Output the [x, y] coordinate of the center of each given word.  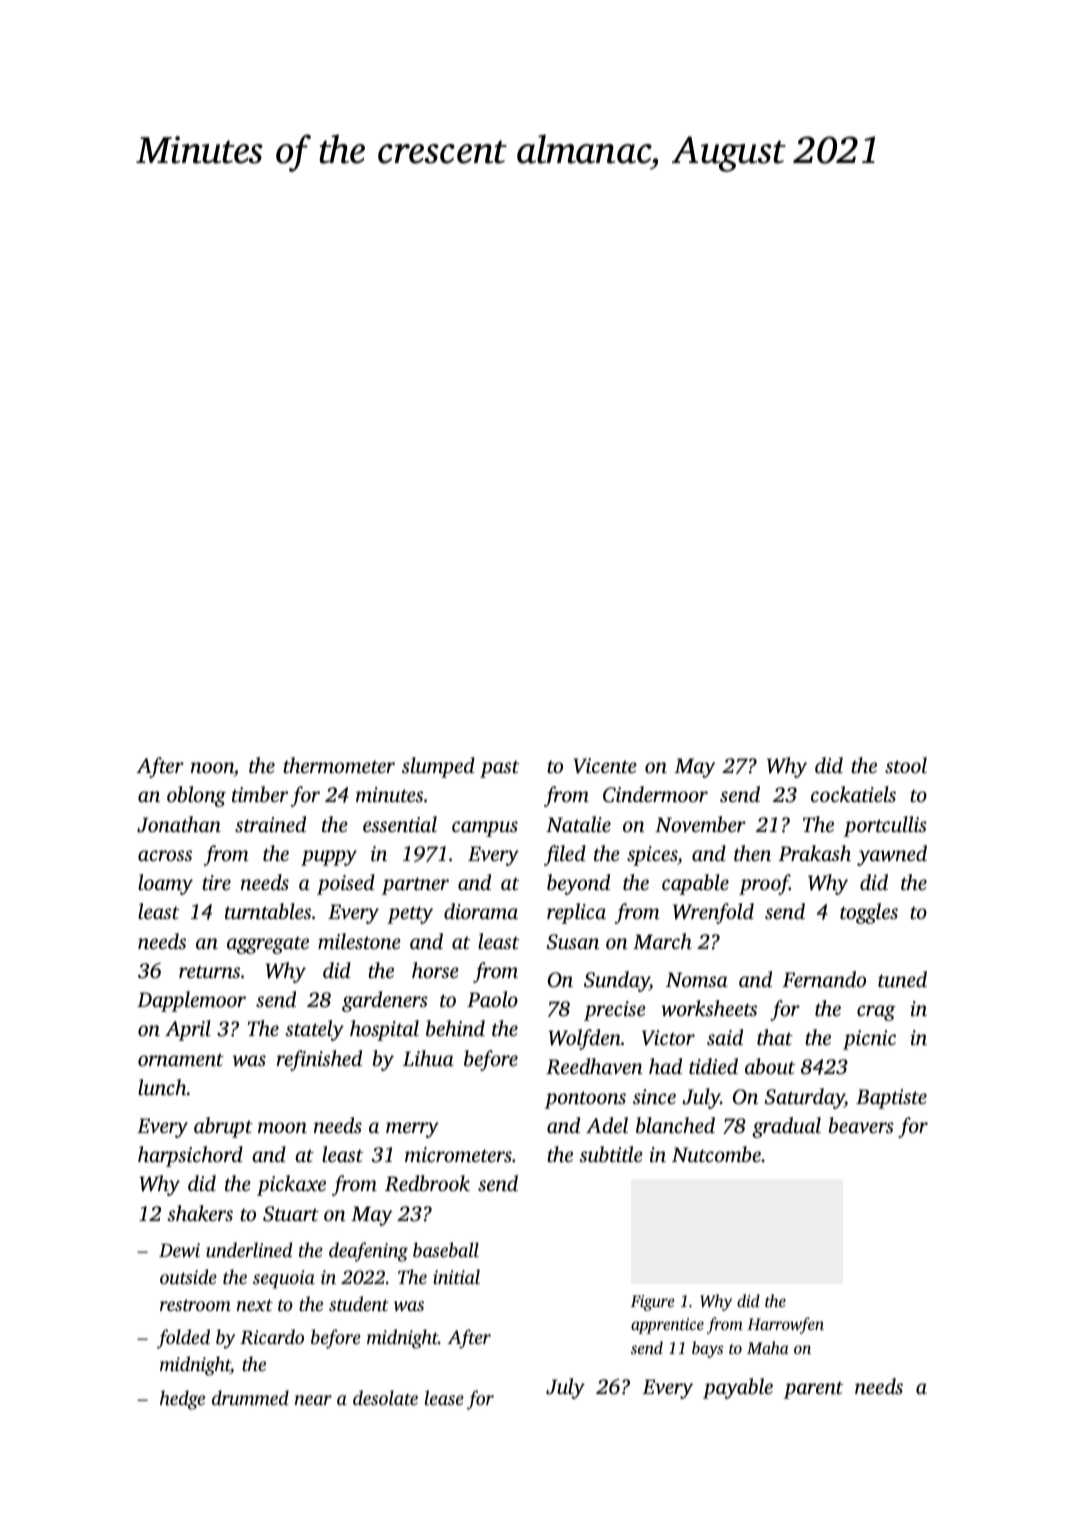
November [700, 824]
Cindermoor [655, 794]
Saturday [805, 1098]
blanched [675, 1125]
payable [738, 1388]
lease [444, 1397]
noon [212, 767]
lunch [162, 1087]
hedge [182, 1400]
